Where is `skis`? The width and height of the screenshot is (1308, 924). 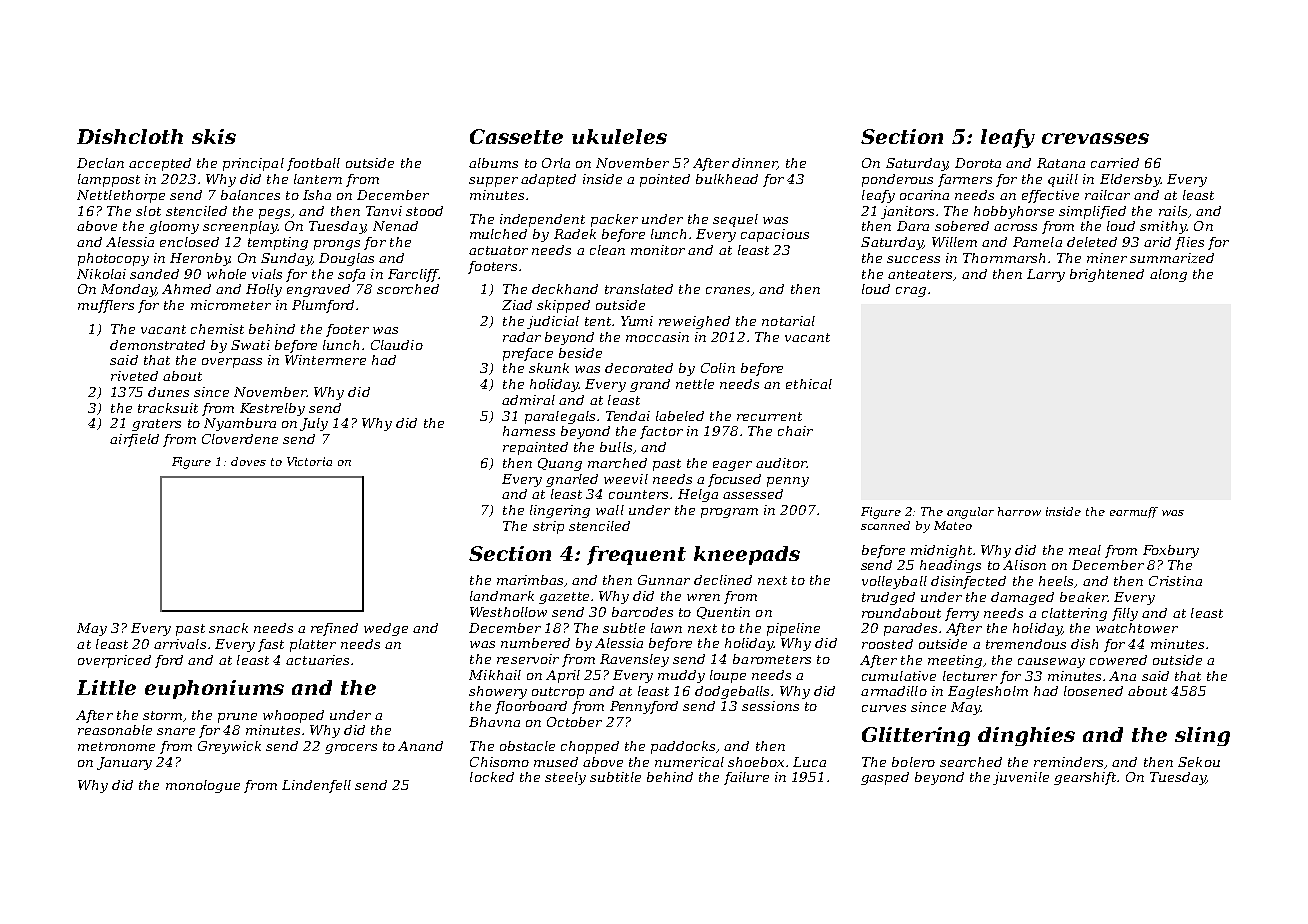
skis is located at coordinates (214, 136).
